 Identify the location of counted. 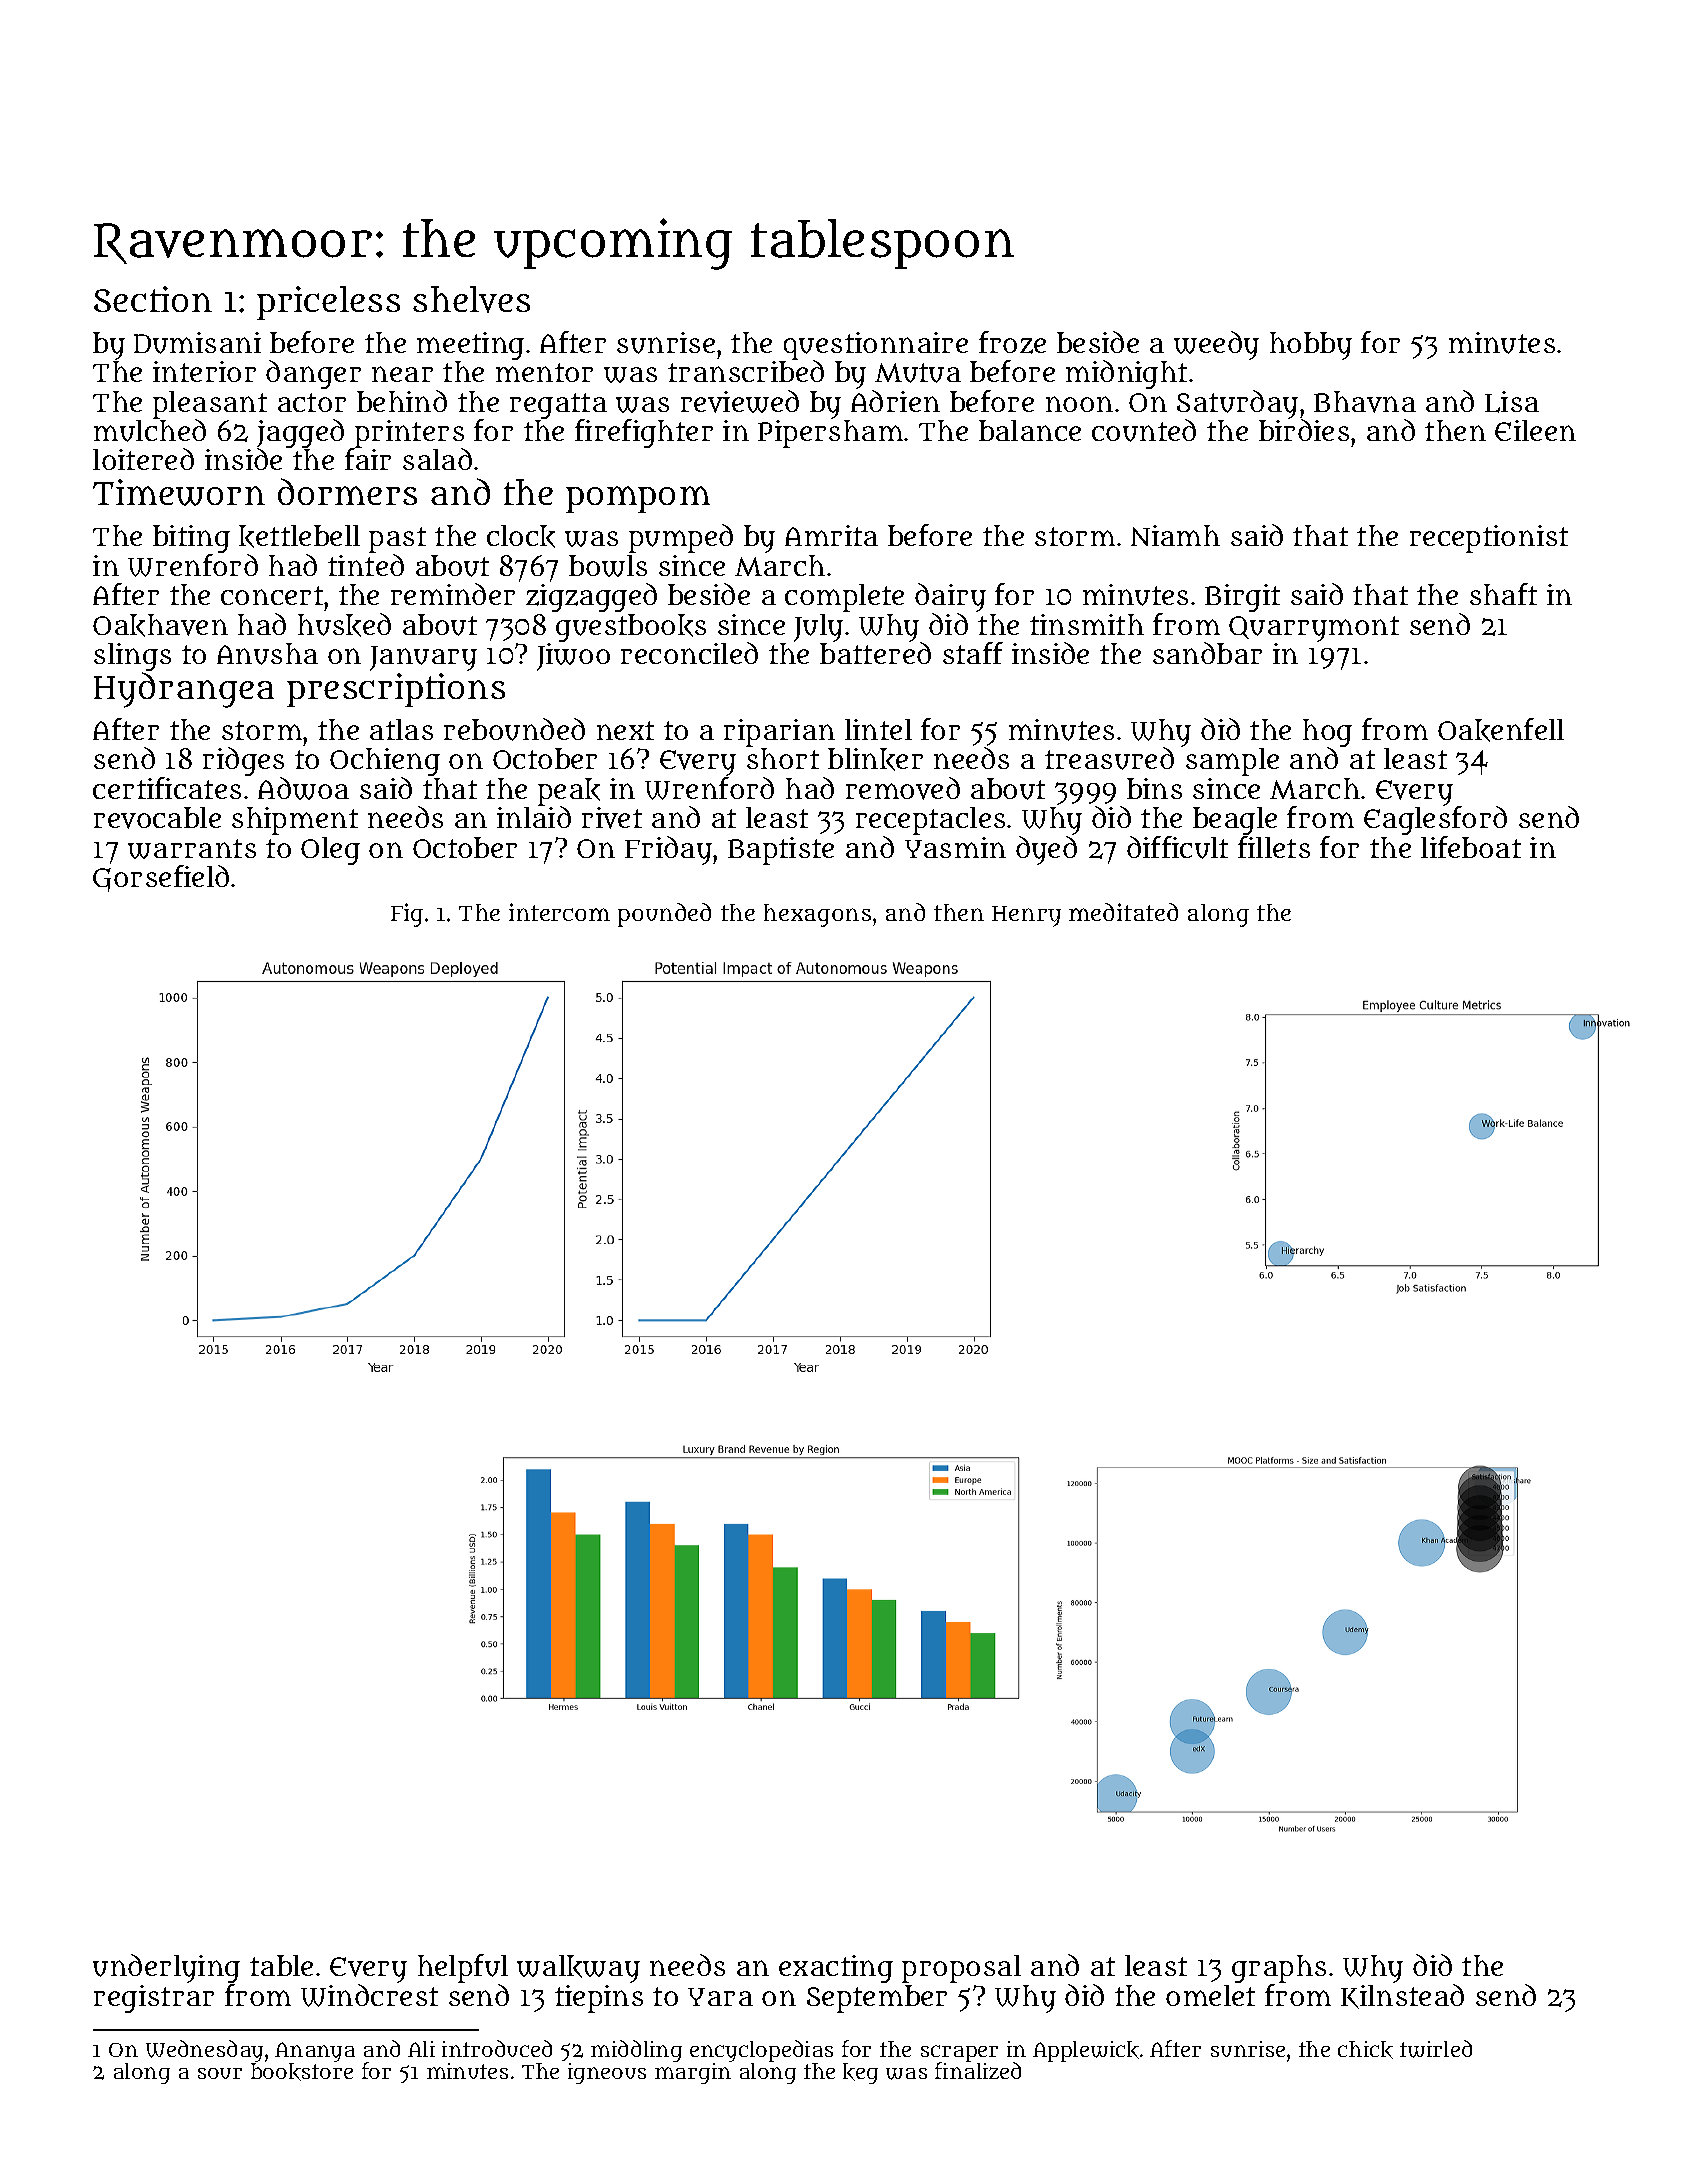
(1144, 430).
